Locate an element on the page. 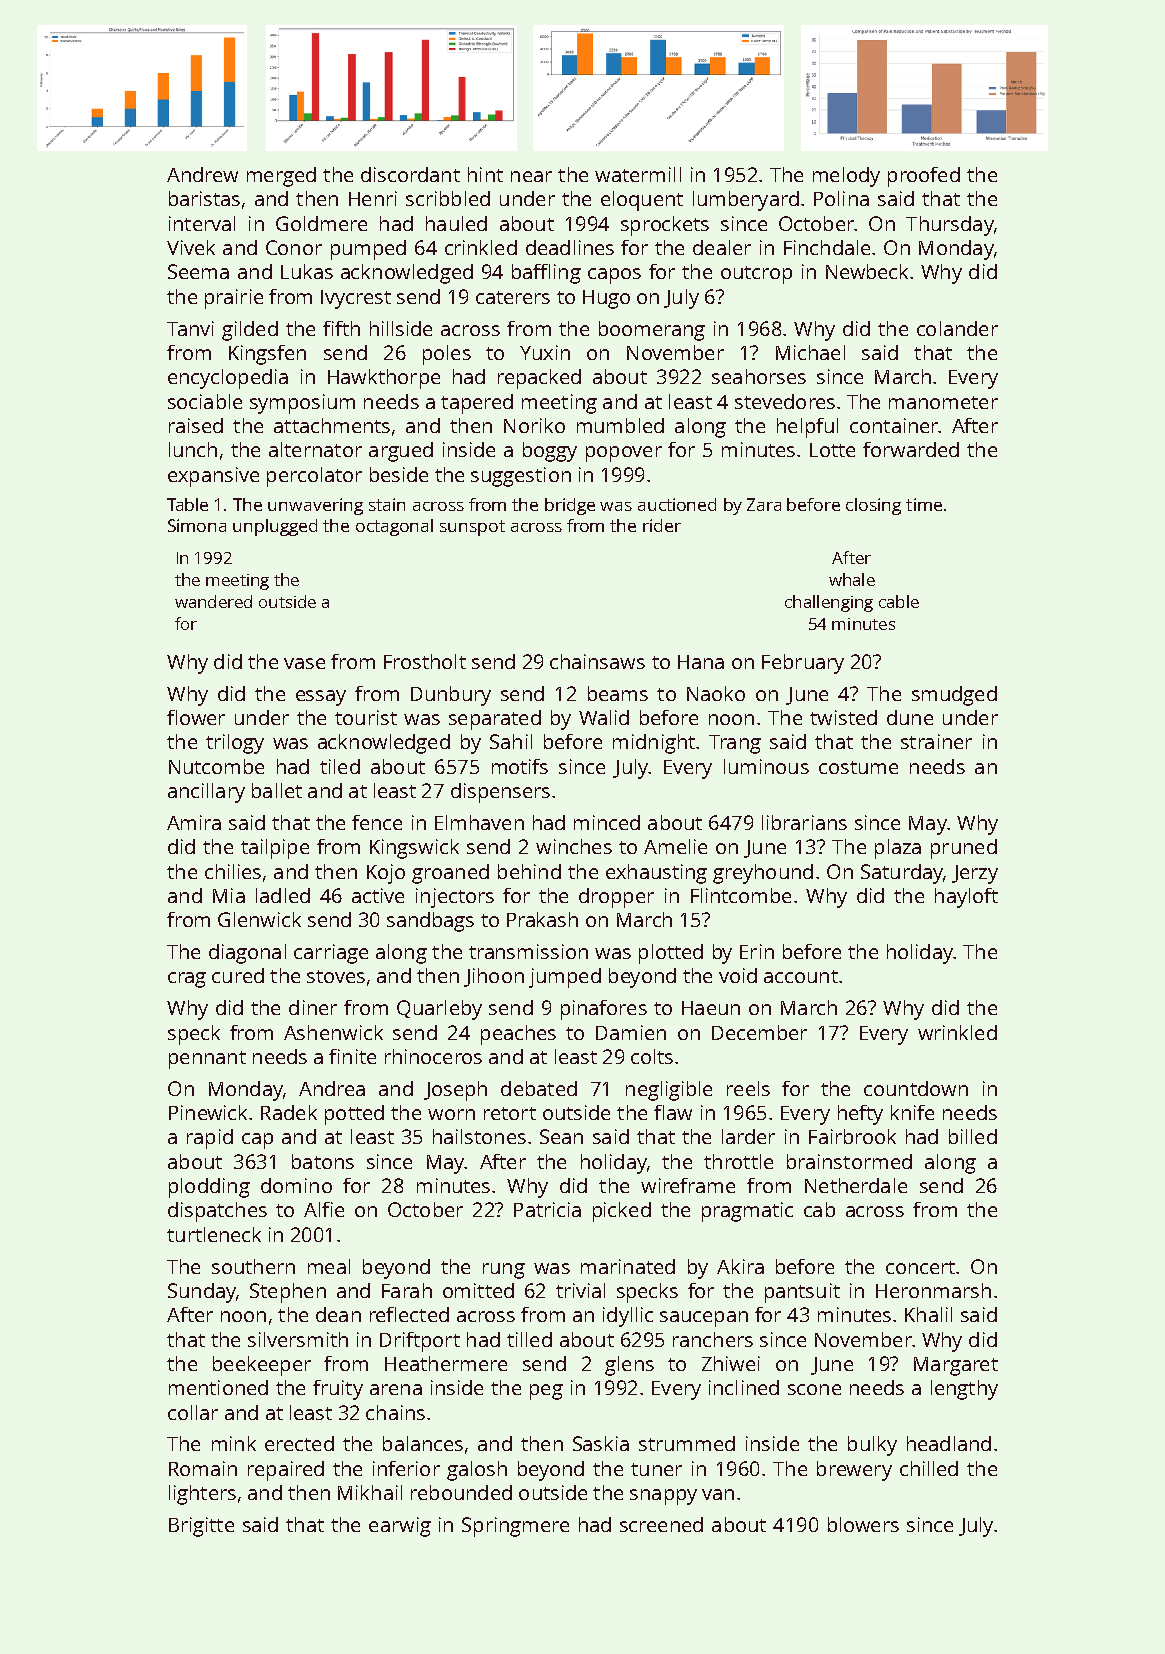 This image has width=1165, height=1654. account is located at coordinates (801, 976).
